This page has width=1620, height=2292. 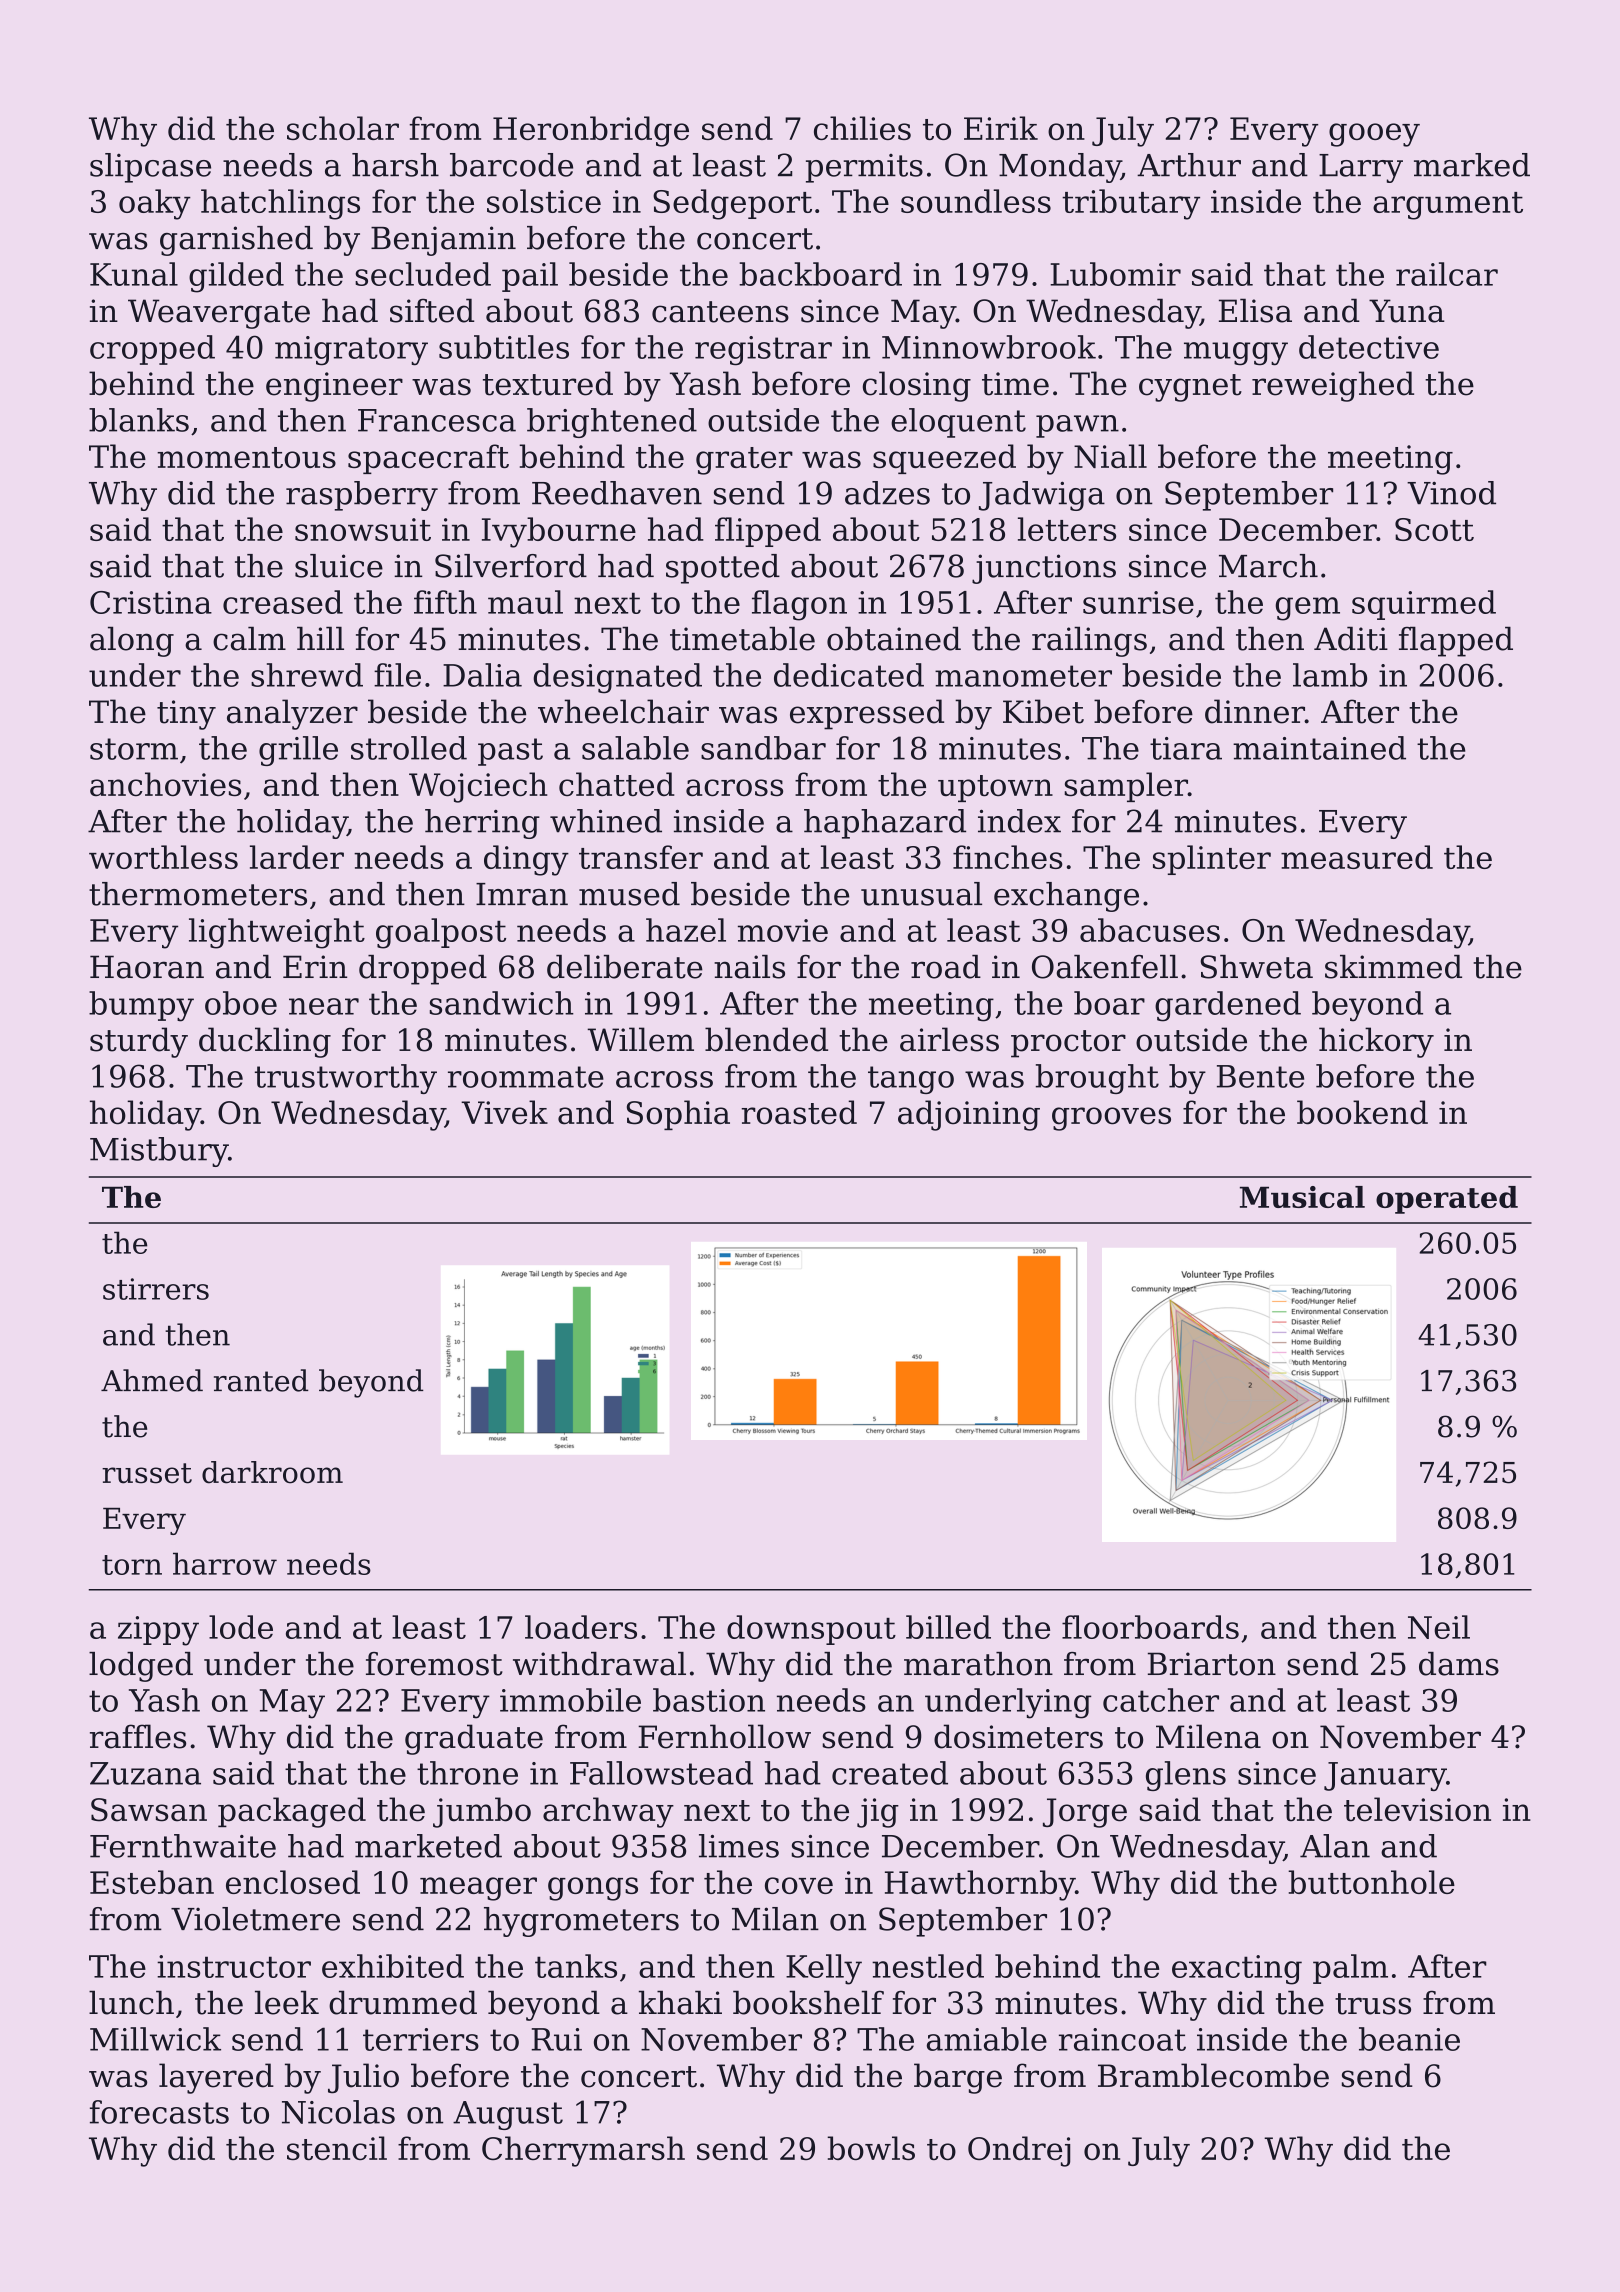 I want to click on barcode, so click(x=511, y=165).
